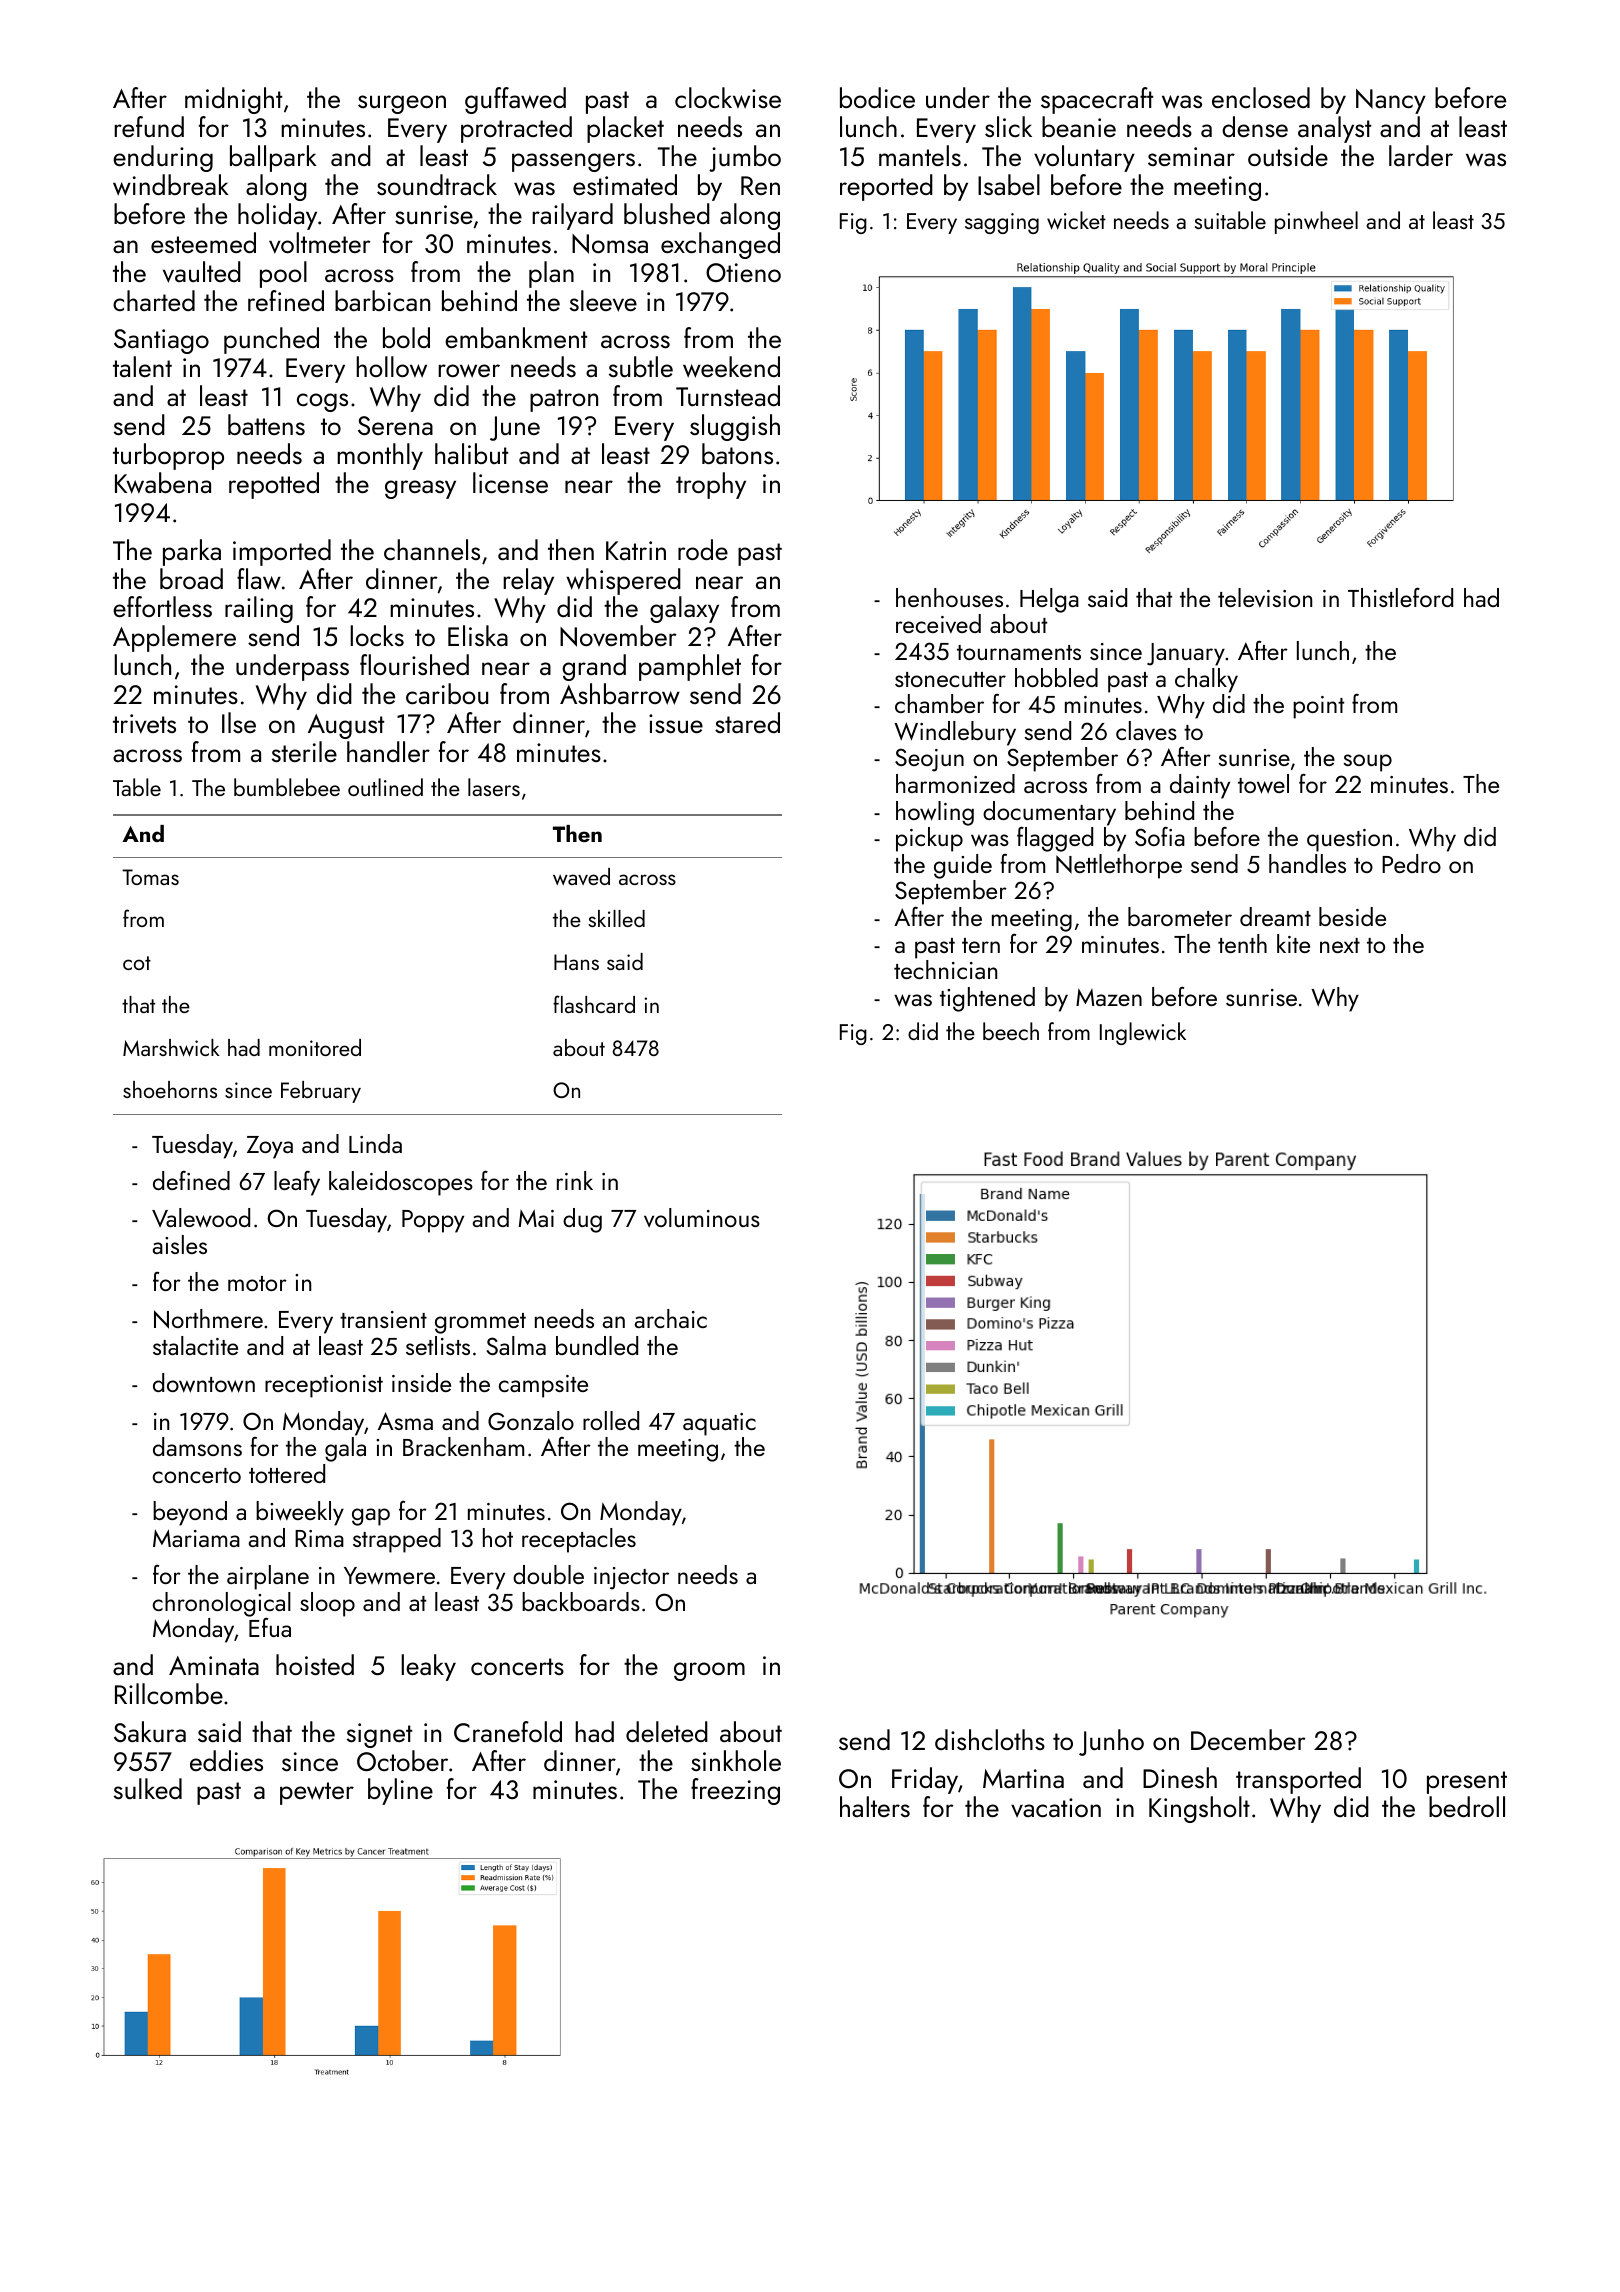 This page has height=2292, width=1620. I want to click on transported, so click(1298, 1780).
